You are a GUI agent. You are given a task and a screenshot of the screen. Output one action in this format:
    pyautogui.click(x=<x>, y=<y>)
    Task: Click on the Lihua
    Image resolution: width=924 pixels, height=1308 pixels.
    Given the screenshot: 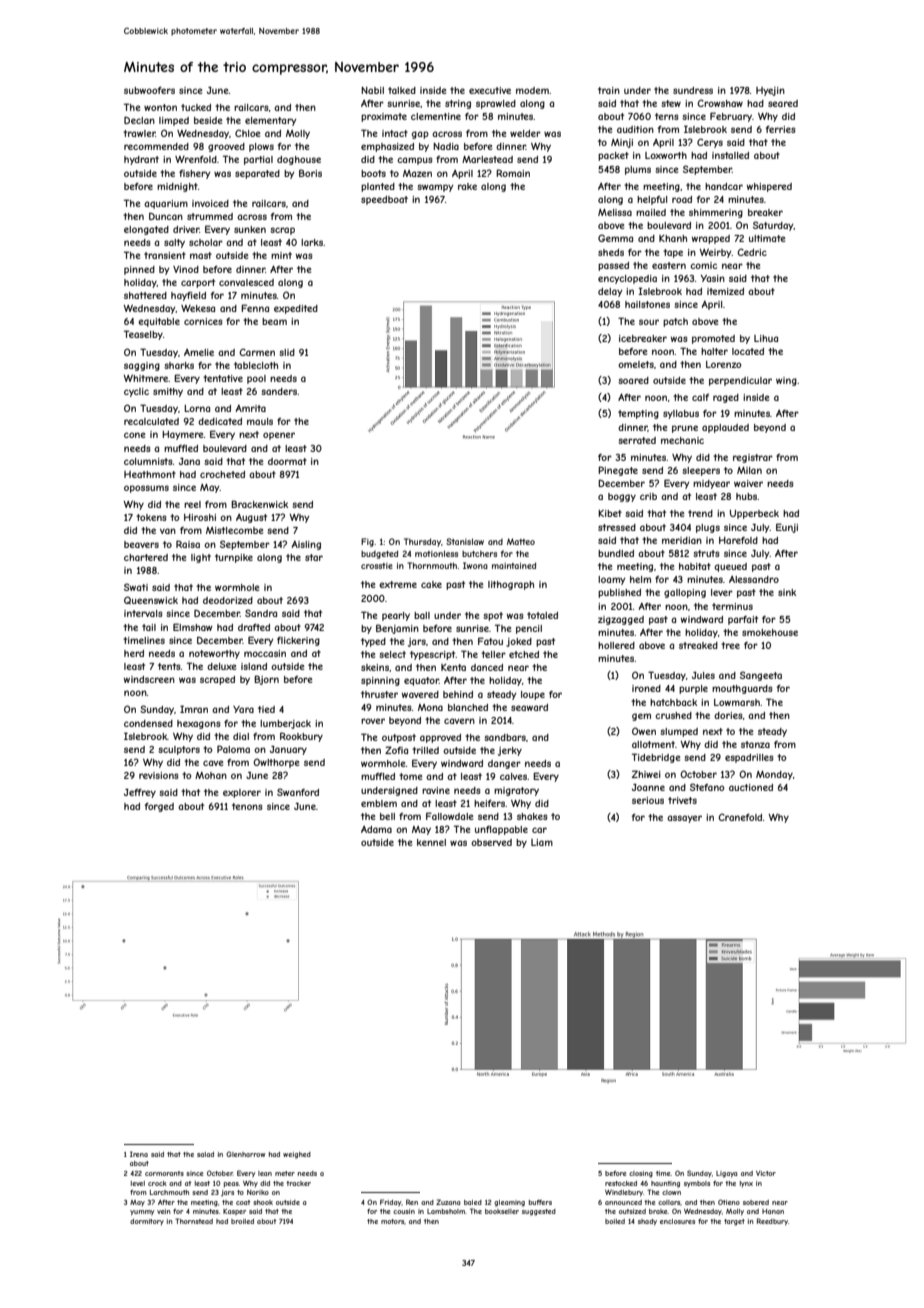 What is the action you would take?
    pyautogui.click(x=766, y=338)
